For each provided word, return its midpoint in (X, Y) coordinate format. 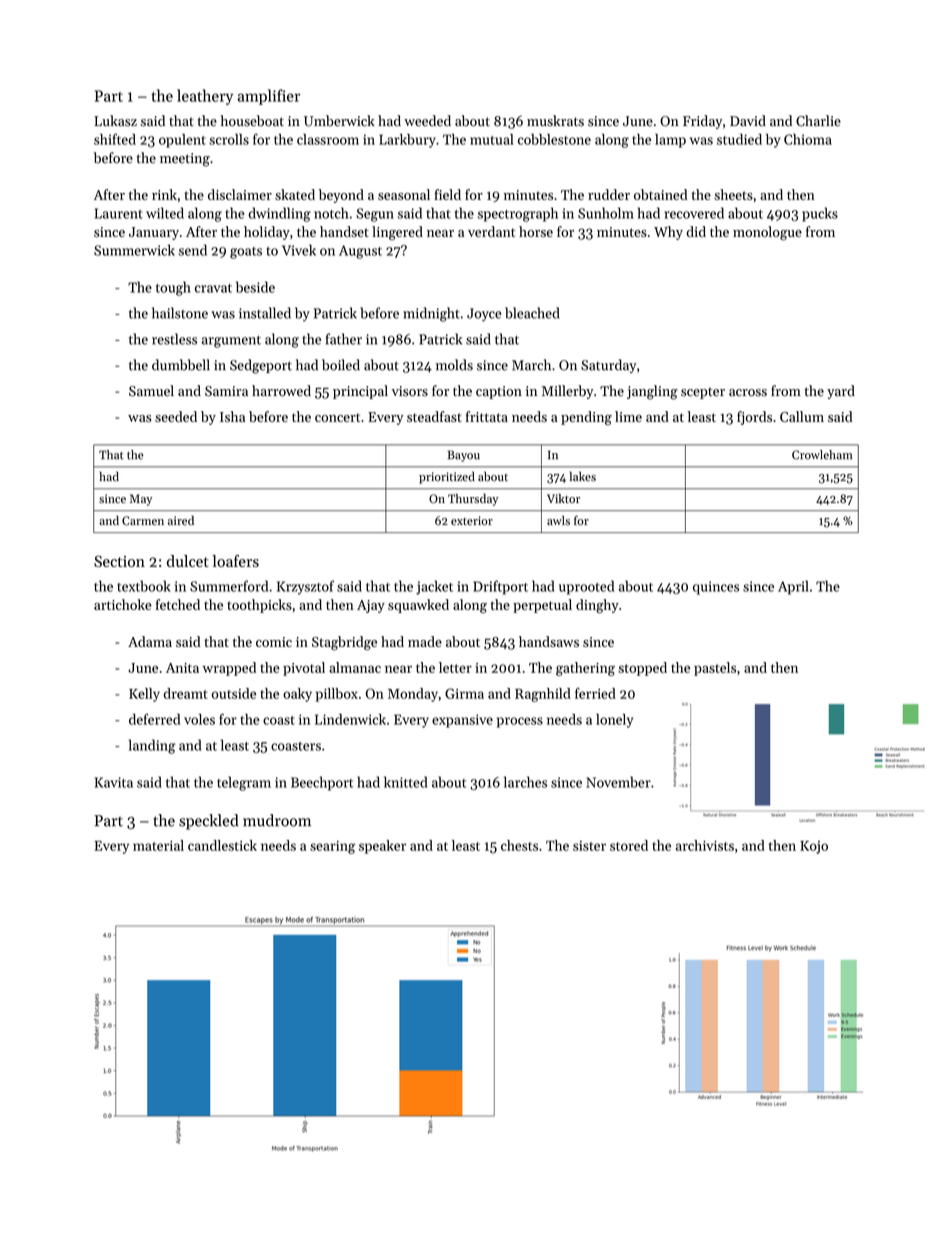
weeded (427, 121)
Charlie (818, 121)
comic (274, 642)
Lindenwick (350, 719)
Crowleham (822, 455)
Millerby (567, 392)
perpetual (542, 606)
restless (174, 339)
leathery (205, 97)
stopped (642, 669)
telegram (244, 783)
